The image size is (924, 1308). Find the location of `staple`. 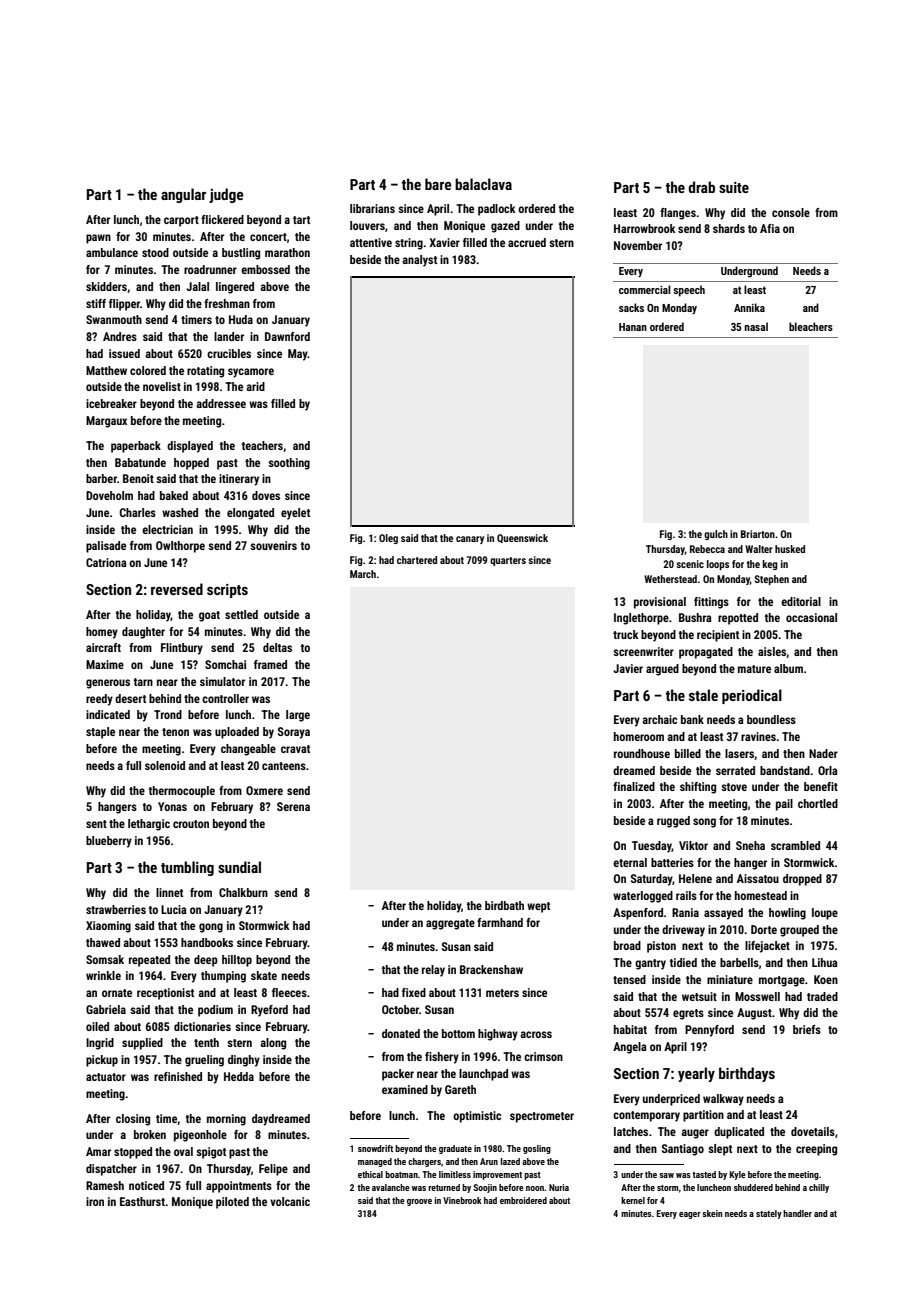

staple is located at coordinates (100, 733).
